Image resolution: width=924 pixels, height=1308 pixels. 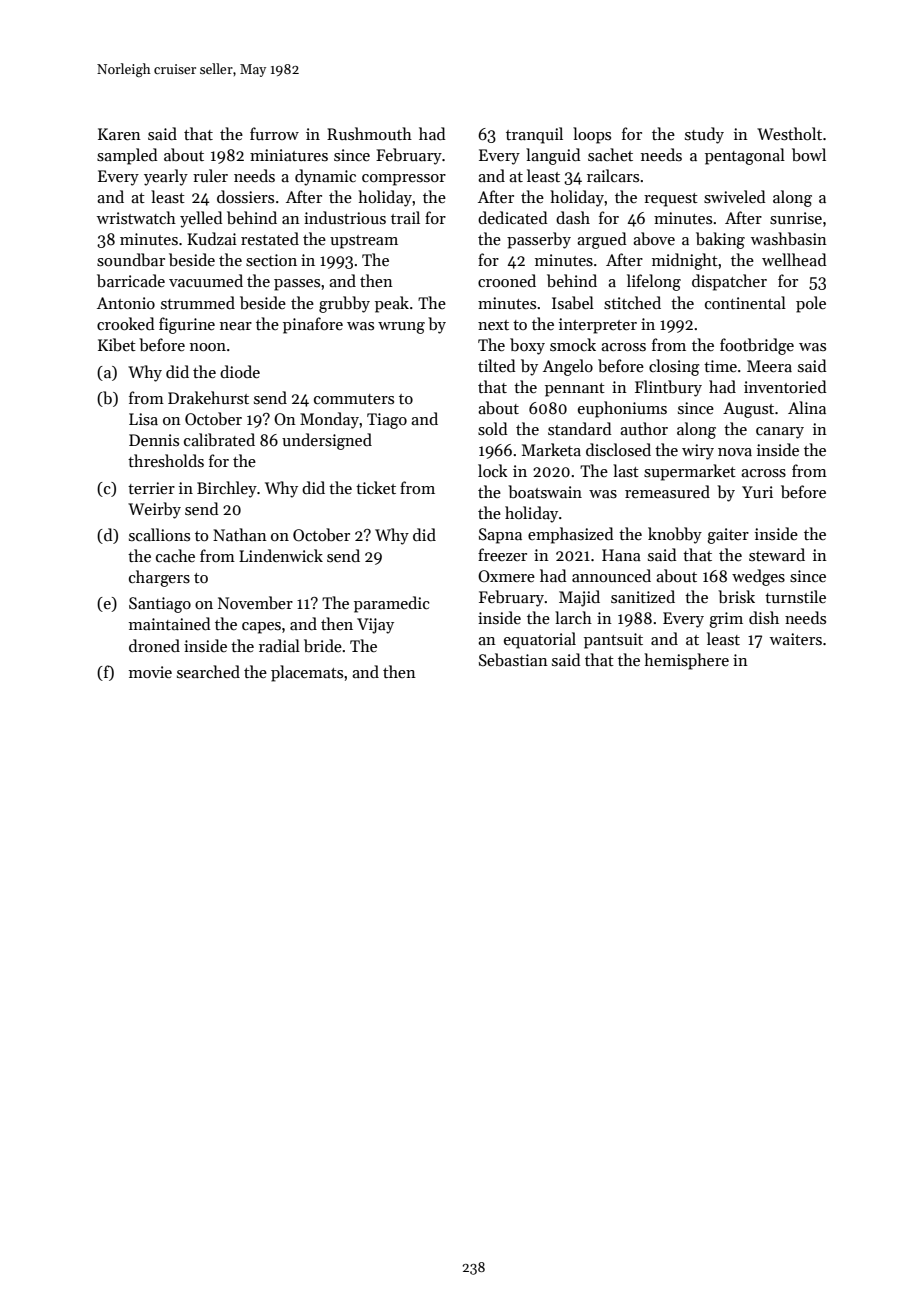 What do you see at coordinates (789, 134) in the screenshot?
I see `Westholt` at bounding box center [789, 134].
